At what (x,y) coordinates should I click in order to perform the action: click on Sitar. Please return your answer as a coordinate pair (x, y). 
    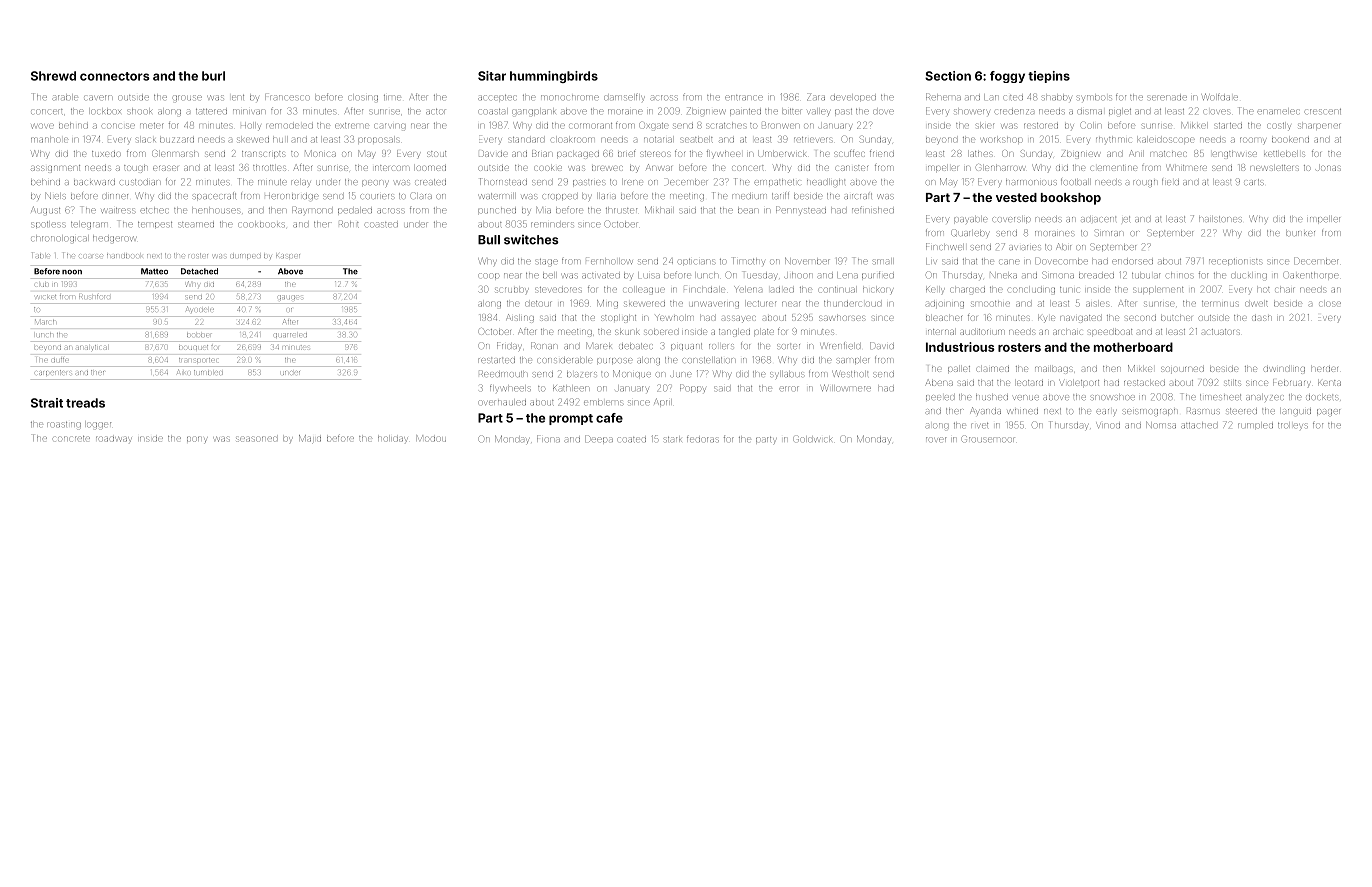
    Looking at the image, I should click on (492, 76).
